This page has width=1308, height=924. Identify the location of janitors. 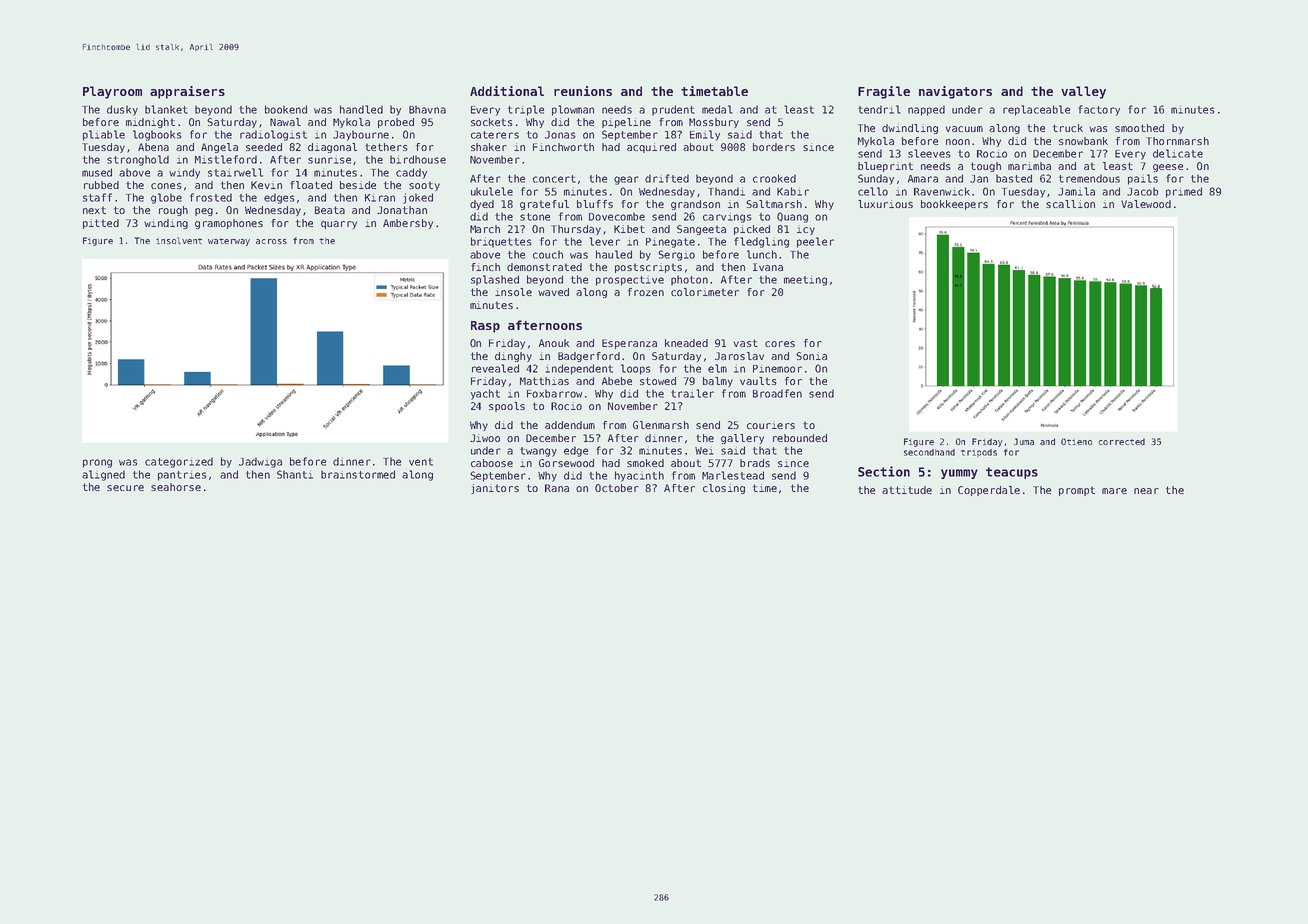
(495, 489).
